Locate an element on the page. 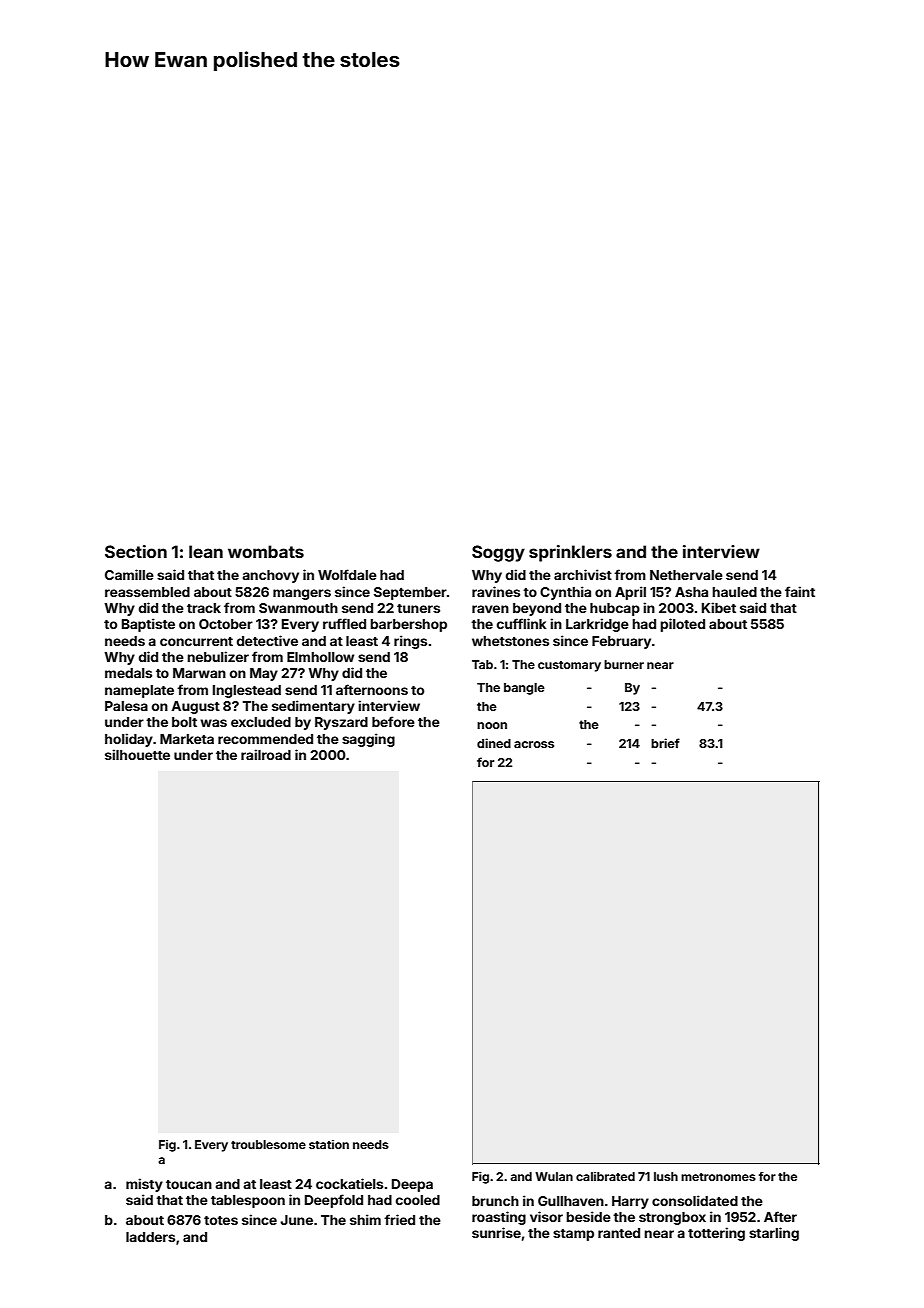 The image size is (924, 1308). troublesome is located at coordinates (268, 1144).
